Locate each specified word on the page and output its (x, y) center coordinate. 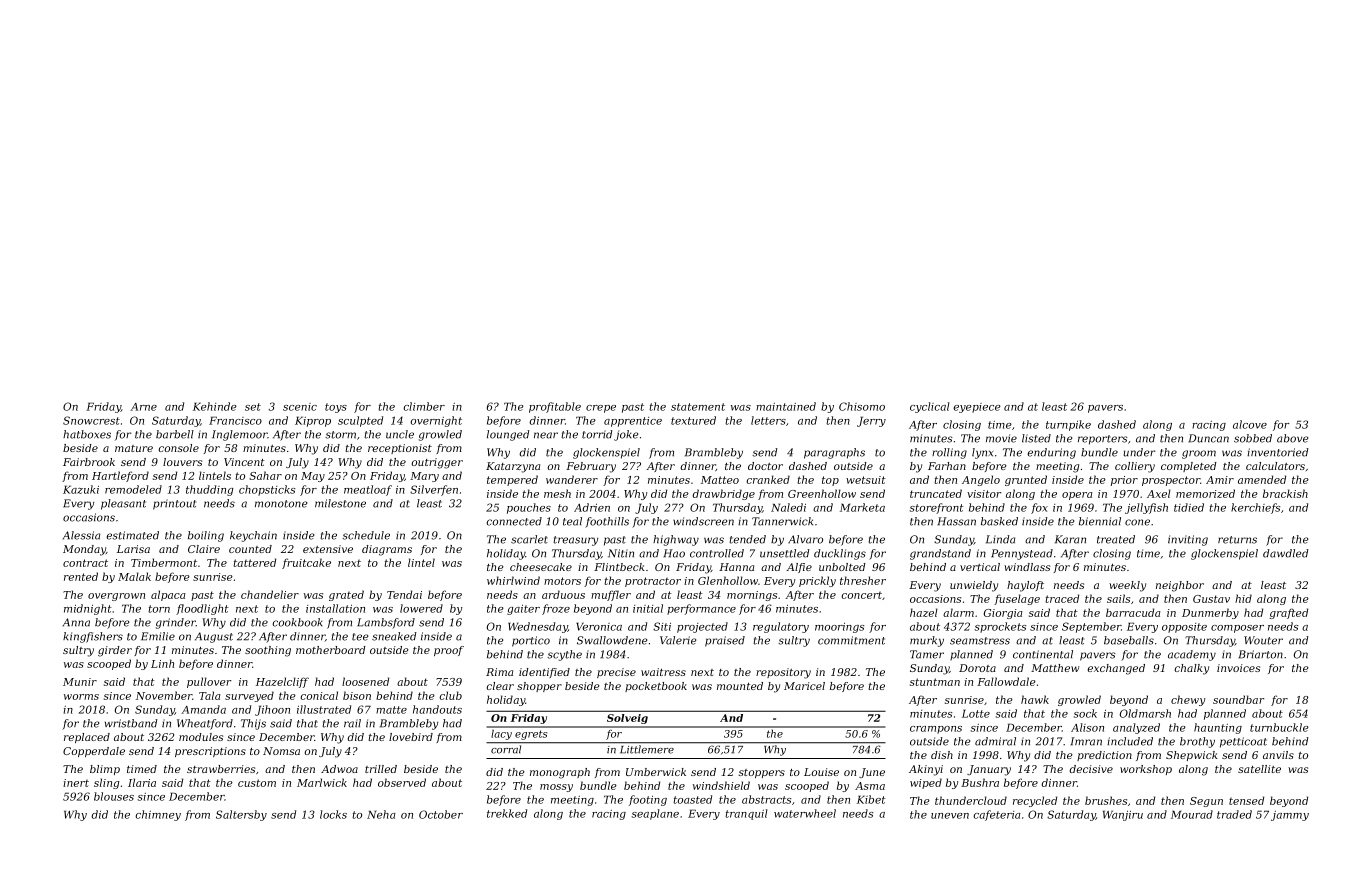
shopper (539, 687)
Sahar (265, 475)
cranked (768, 479)
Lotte (976, 713)
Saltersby (241, 815)
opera (1077, 496)
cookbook (297, 622)
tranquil (746, 814)
